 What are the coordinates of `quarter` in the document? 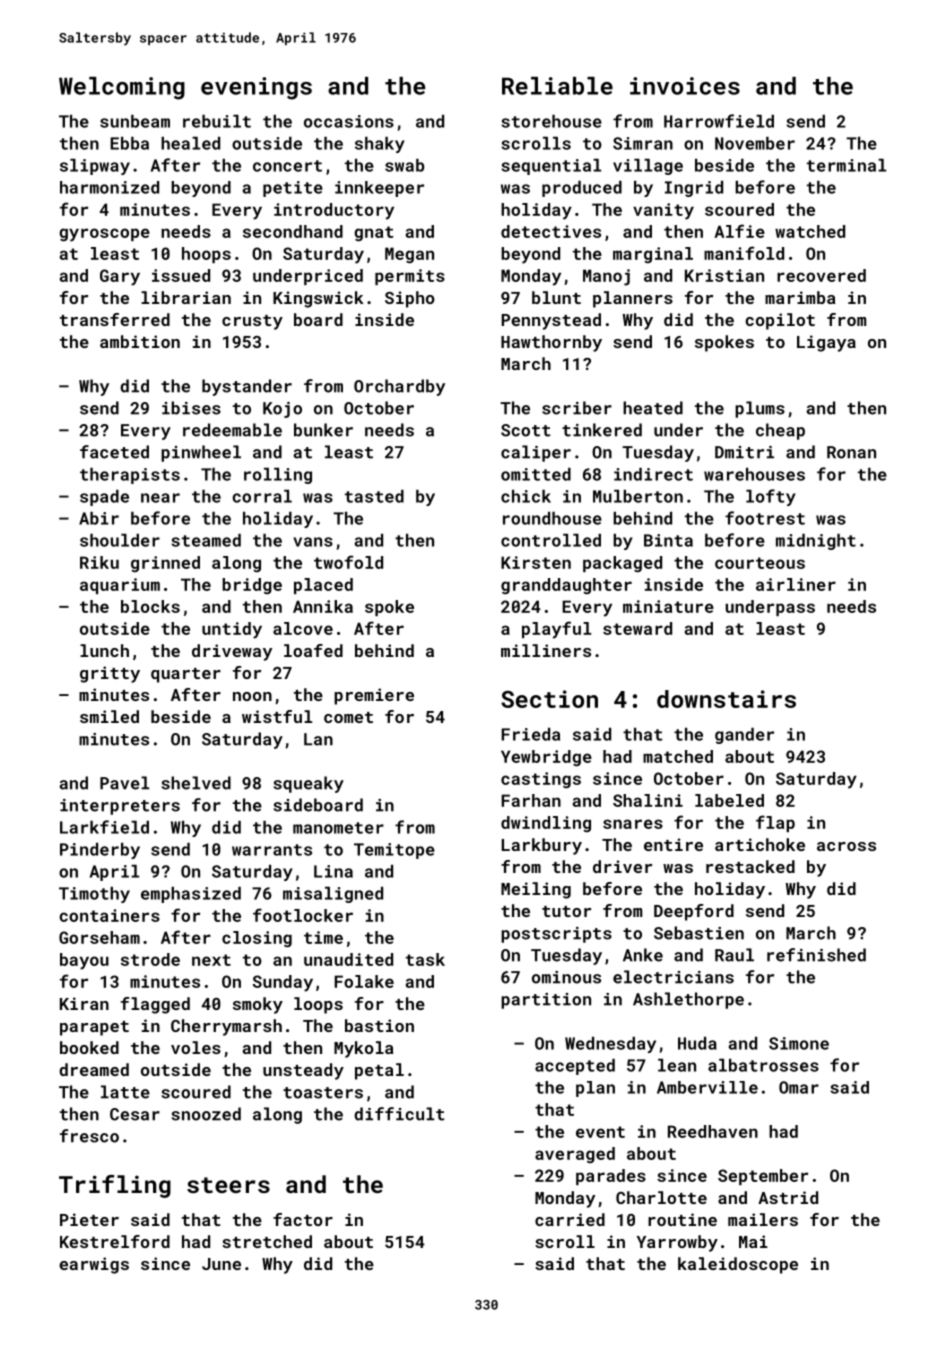 It's located at (186, 675).
